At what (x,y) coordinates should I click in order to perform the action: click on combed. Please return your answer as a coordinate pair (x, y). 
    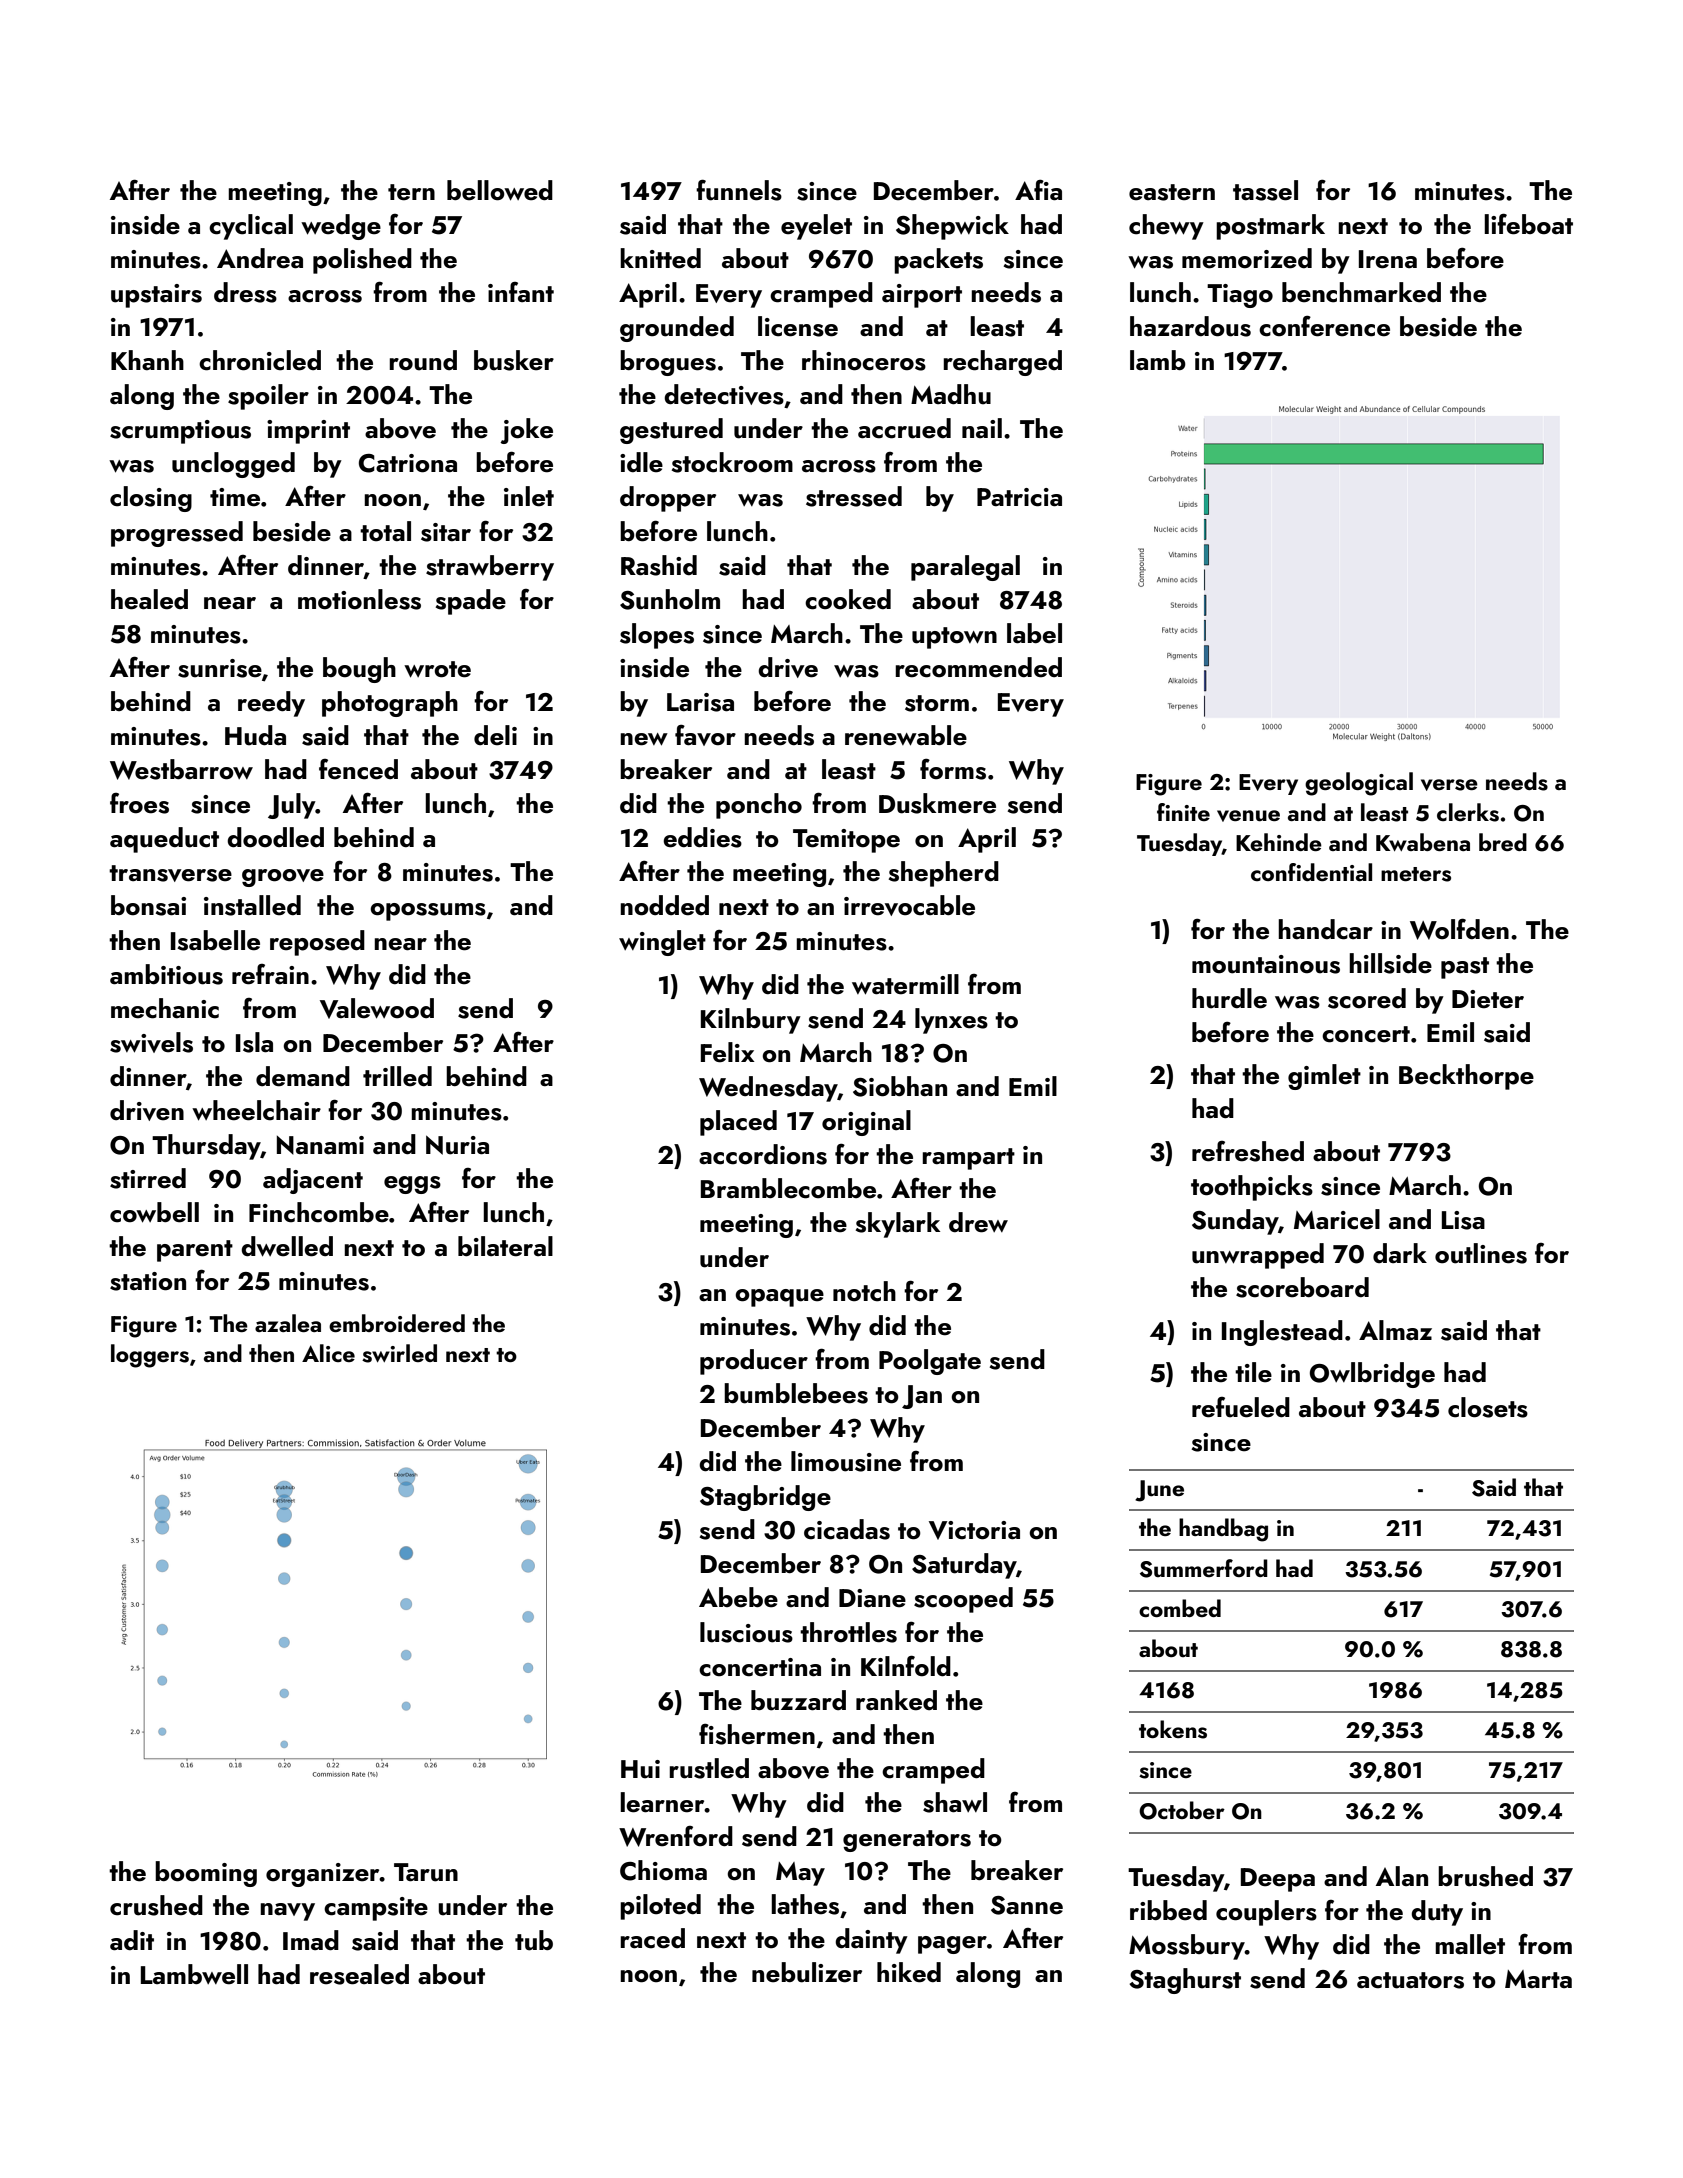
    Looking at the image, I should click on (1180, 1608).
